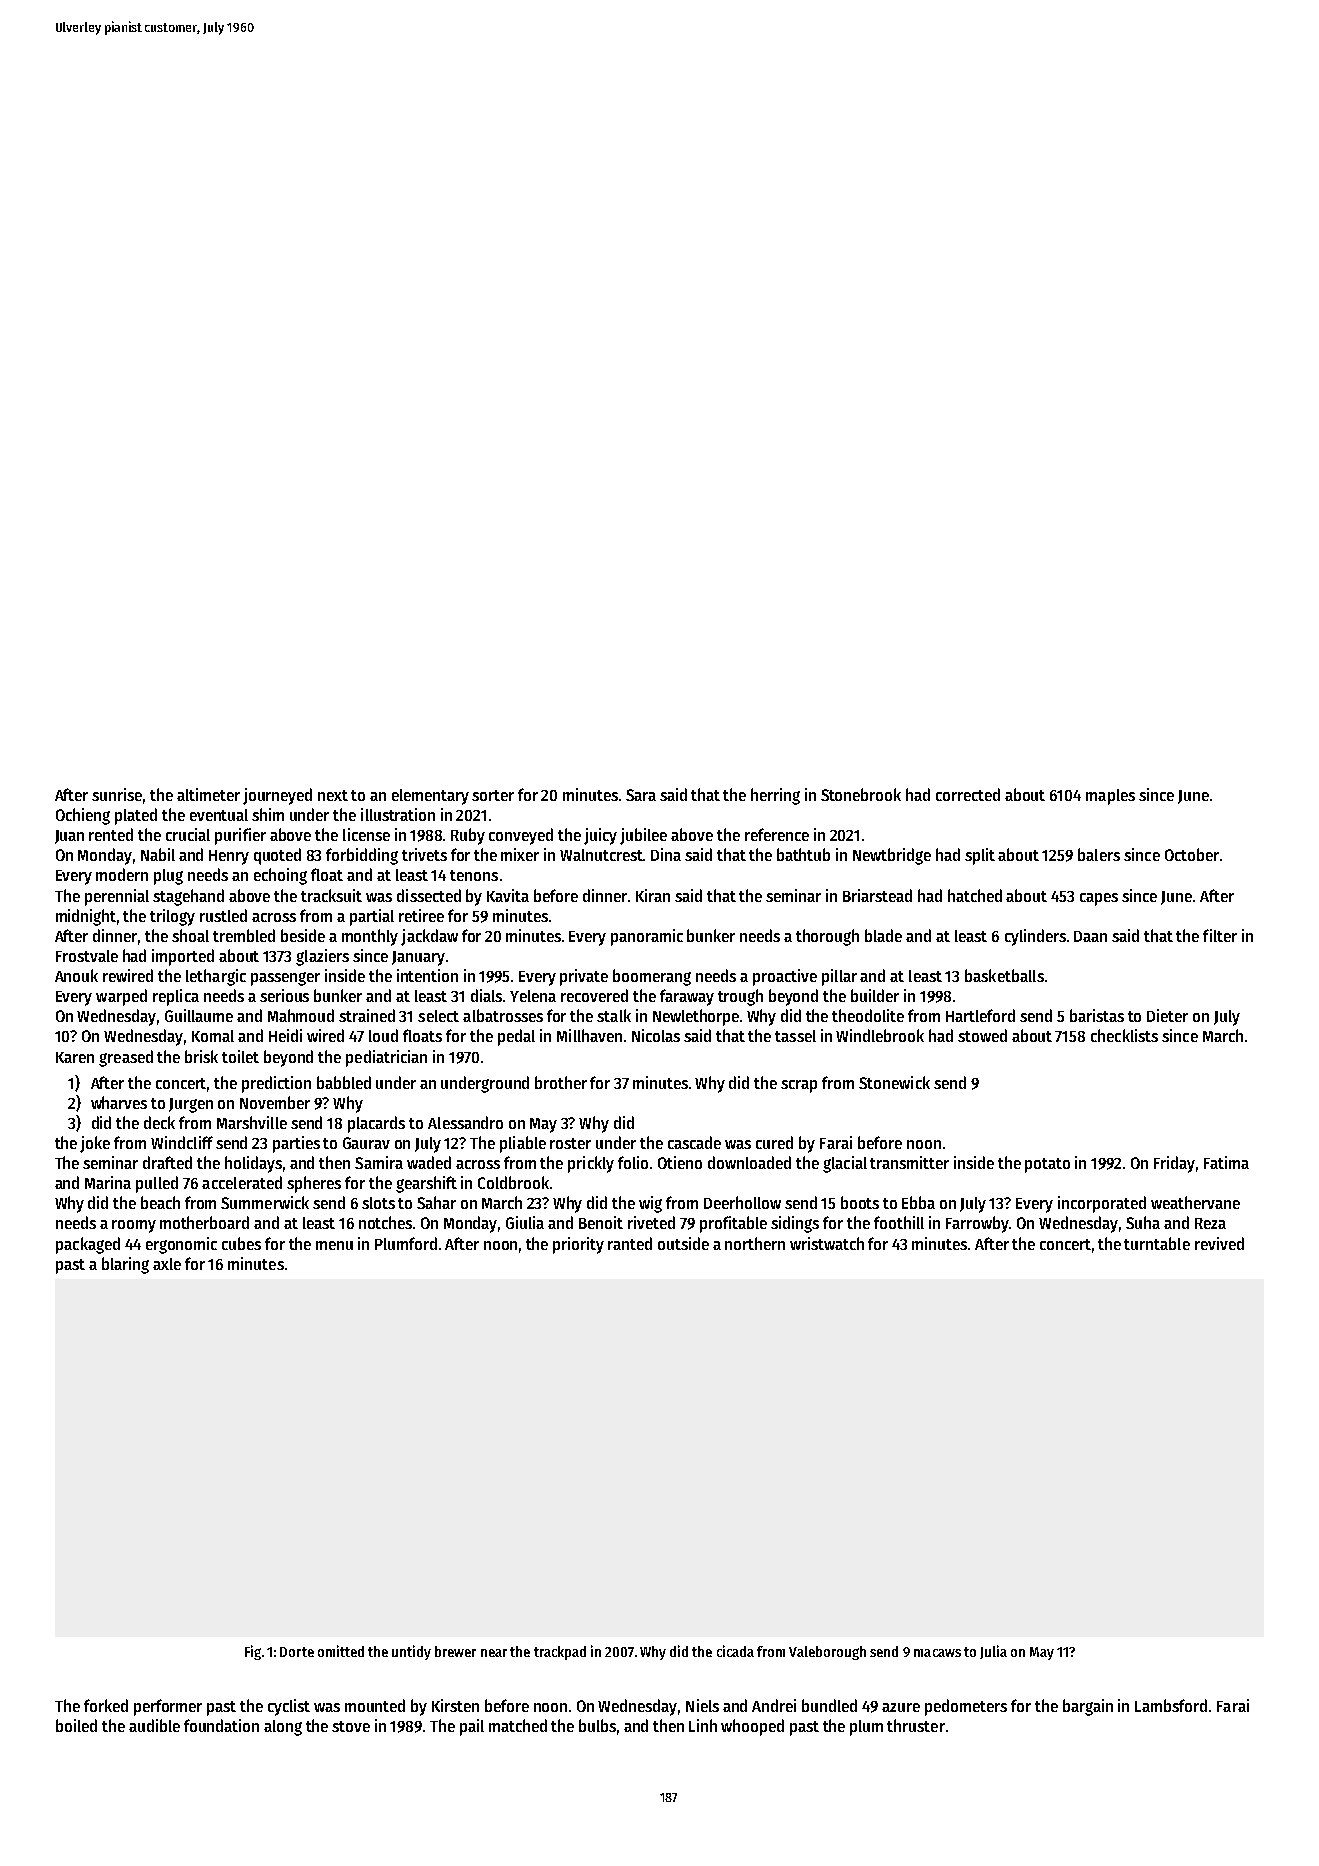  Describe the element at coordinates (1219, 1243) in the image. I see `revived` at that location.
